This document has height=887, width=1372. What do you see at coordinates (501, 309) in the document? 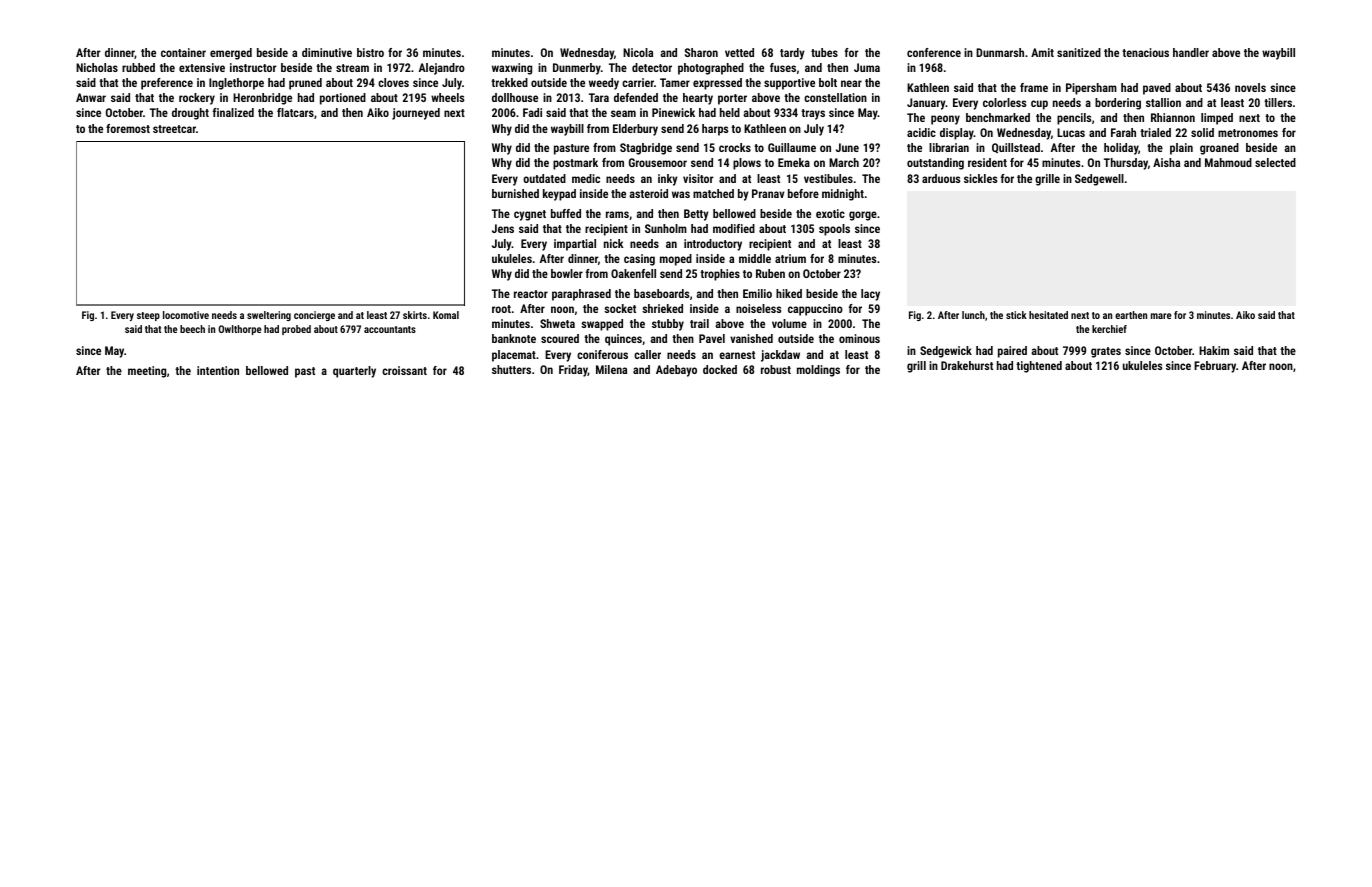
I see `root` at bounding box center [501, 309].
